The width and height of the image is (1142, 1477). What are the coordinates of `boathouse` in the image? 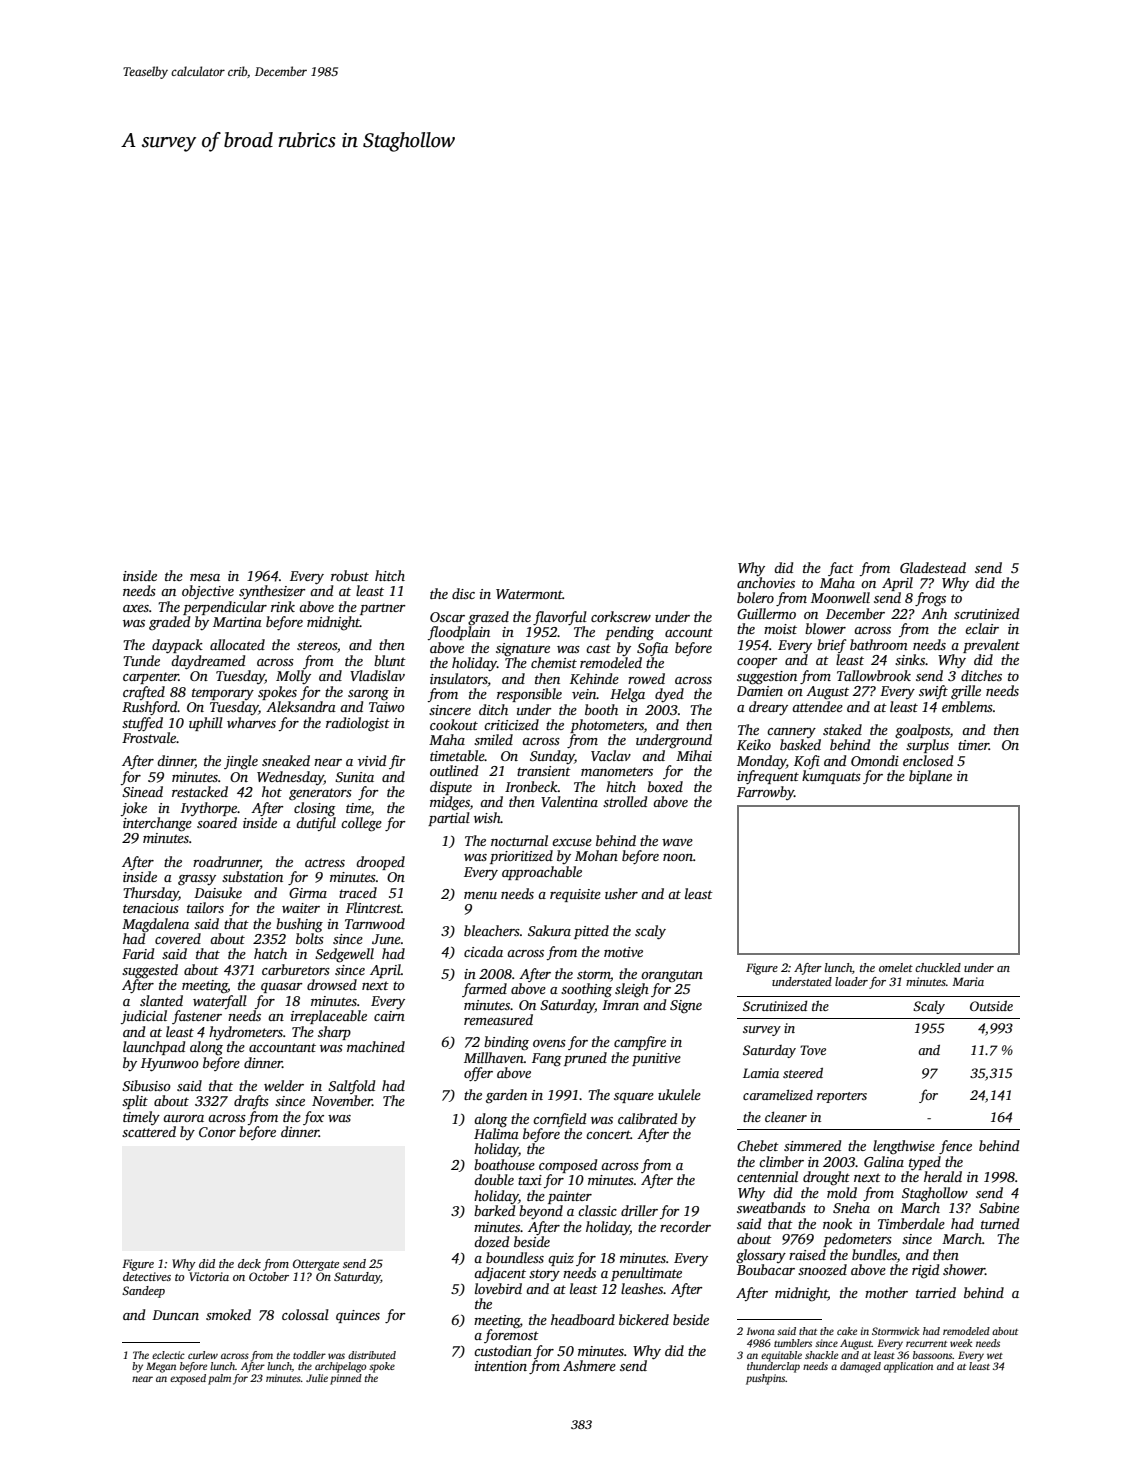 It's located at (504, 1164).
